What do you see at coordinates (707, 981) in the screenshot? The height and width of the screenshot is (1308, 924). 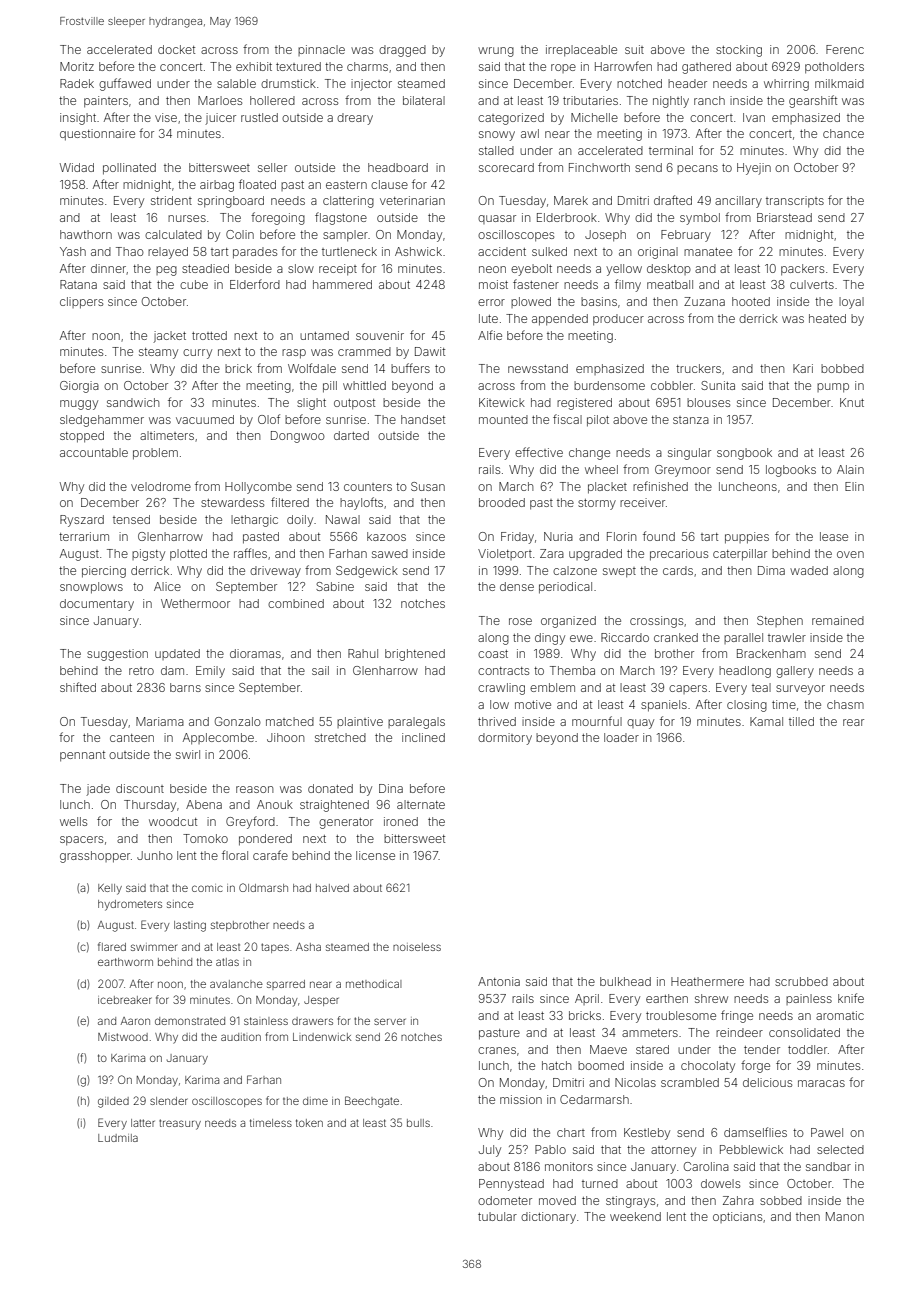 I see `Heathermere` at bounding box center [707, 981].
